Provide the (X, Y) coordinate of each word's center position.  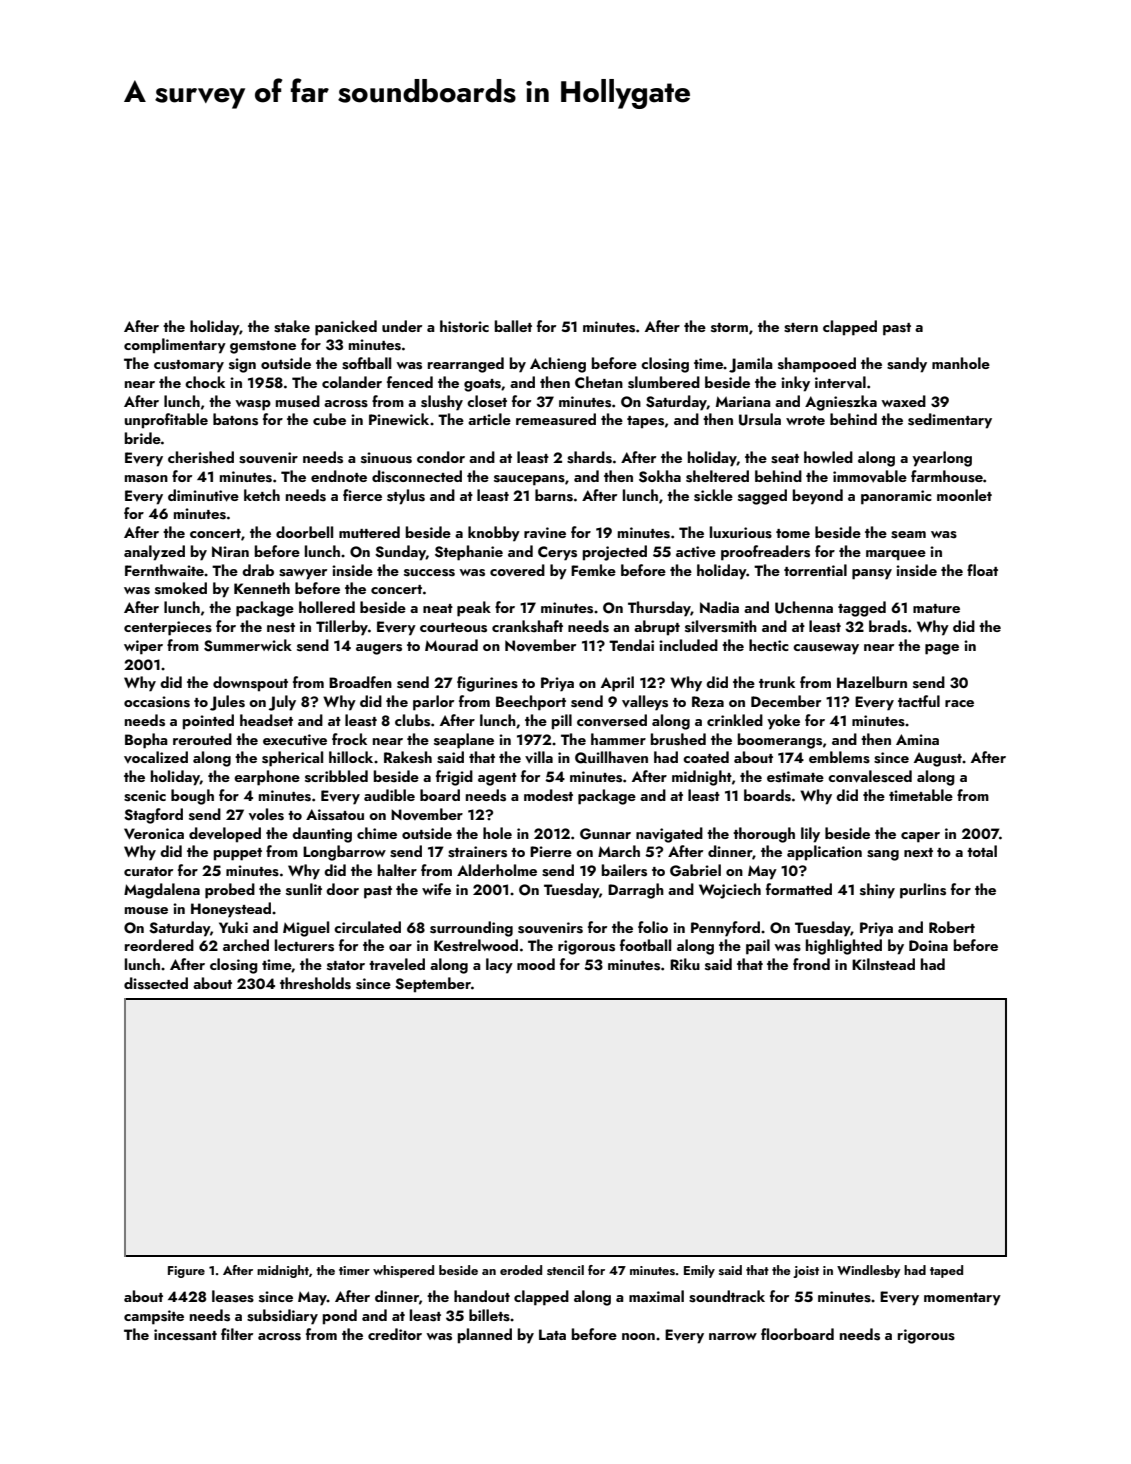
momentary (962, 1299)
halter (397, 870)
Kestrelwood (476, 945)
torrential (815, 570)
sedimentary (950, 421)
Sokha (660, 476)
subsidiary (282, 1317)
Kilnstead (883, 964)
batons (235, 419)
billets (489, 1315)
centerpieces (168, 628)
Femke (593, 570)
